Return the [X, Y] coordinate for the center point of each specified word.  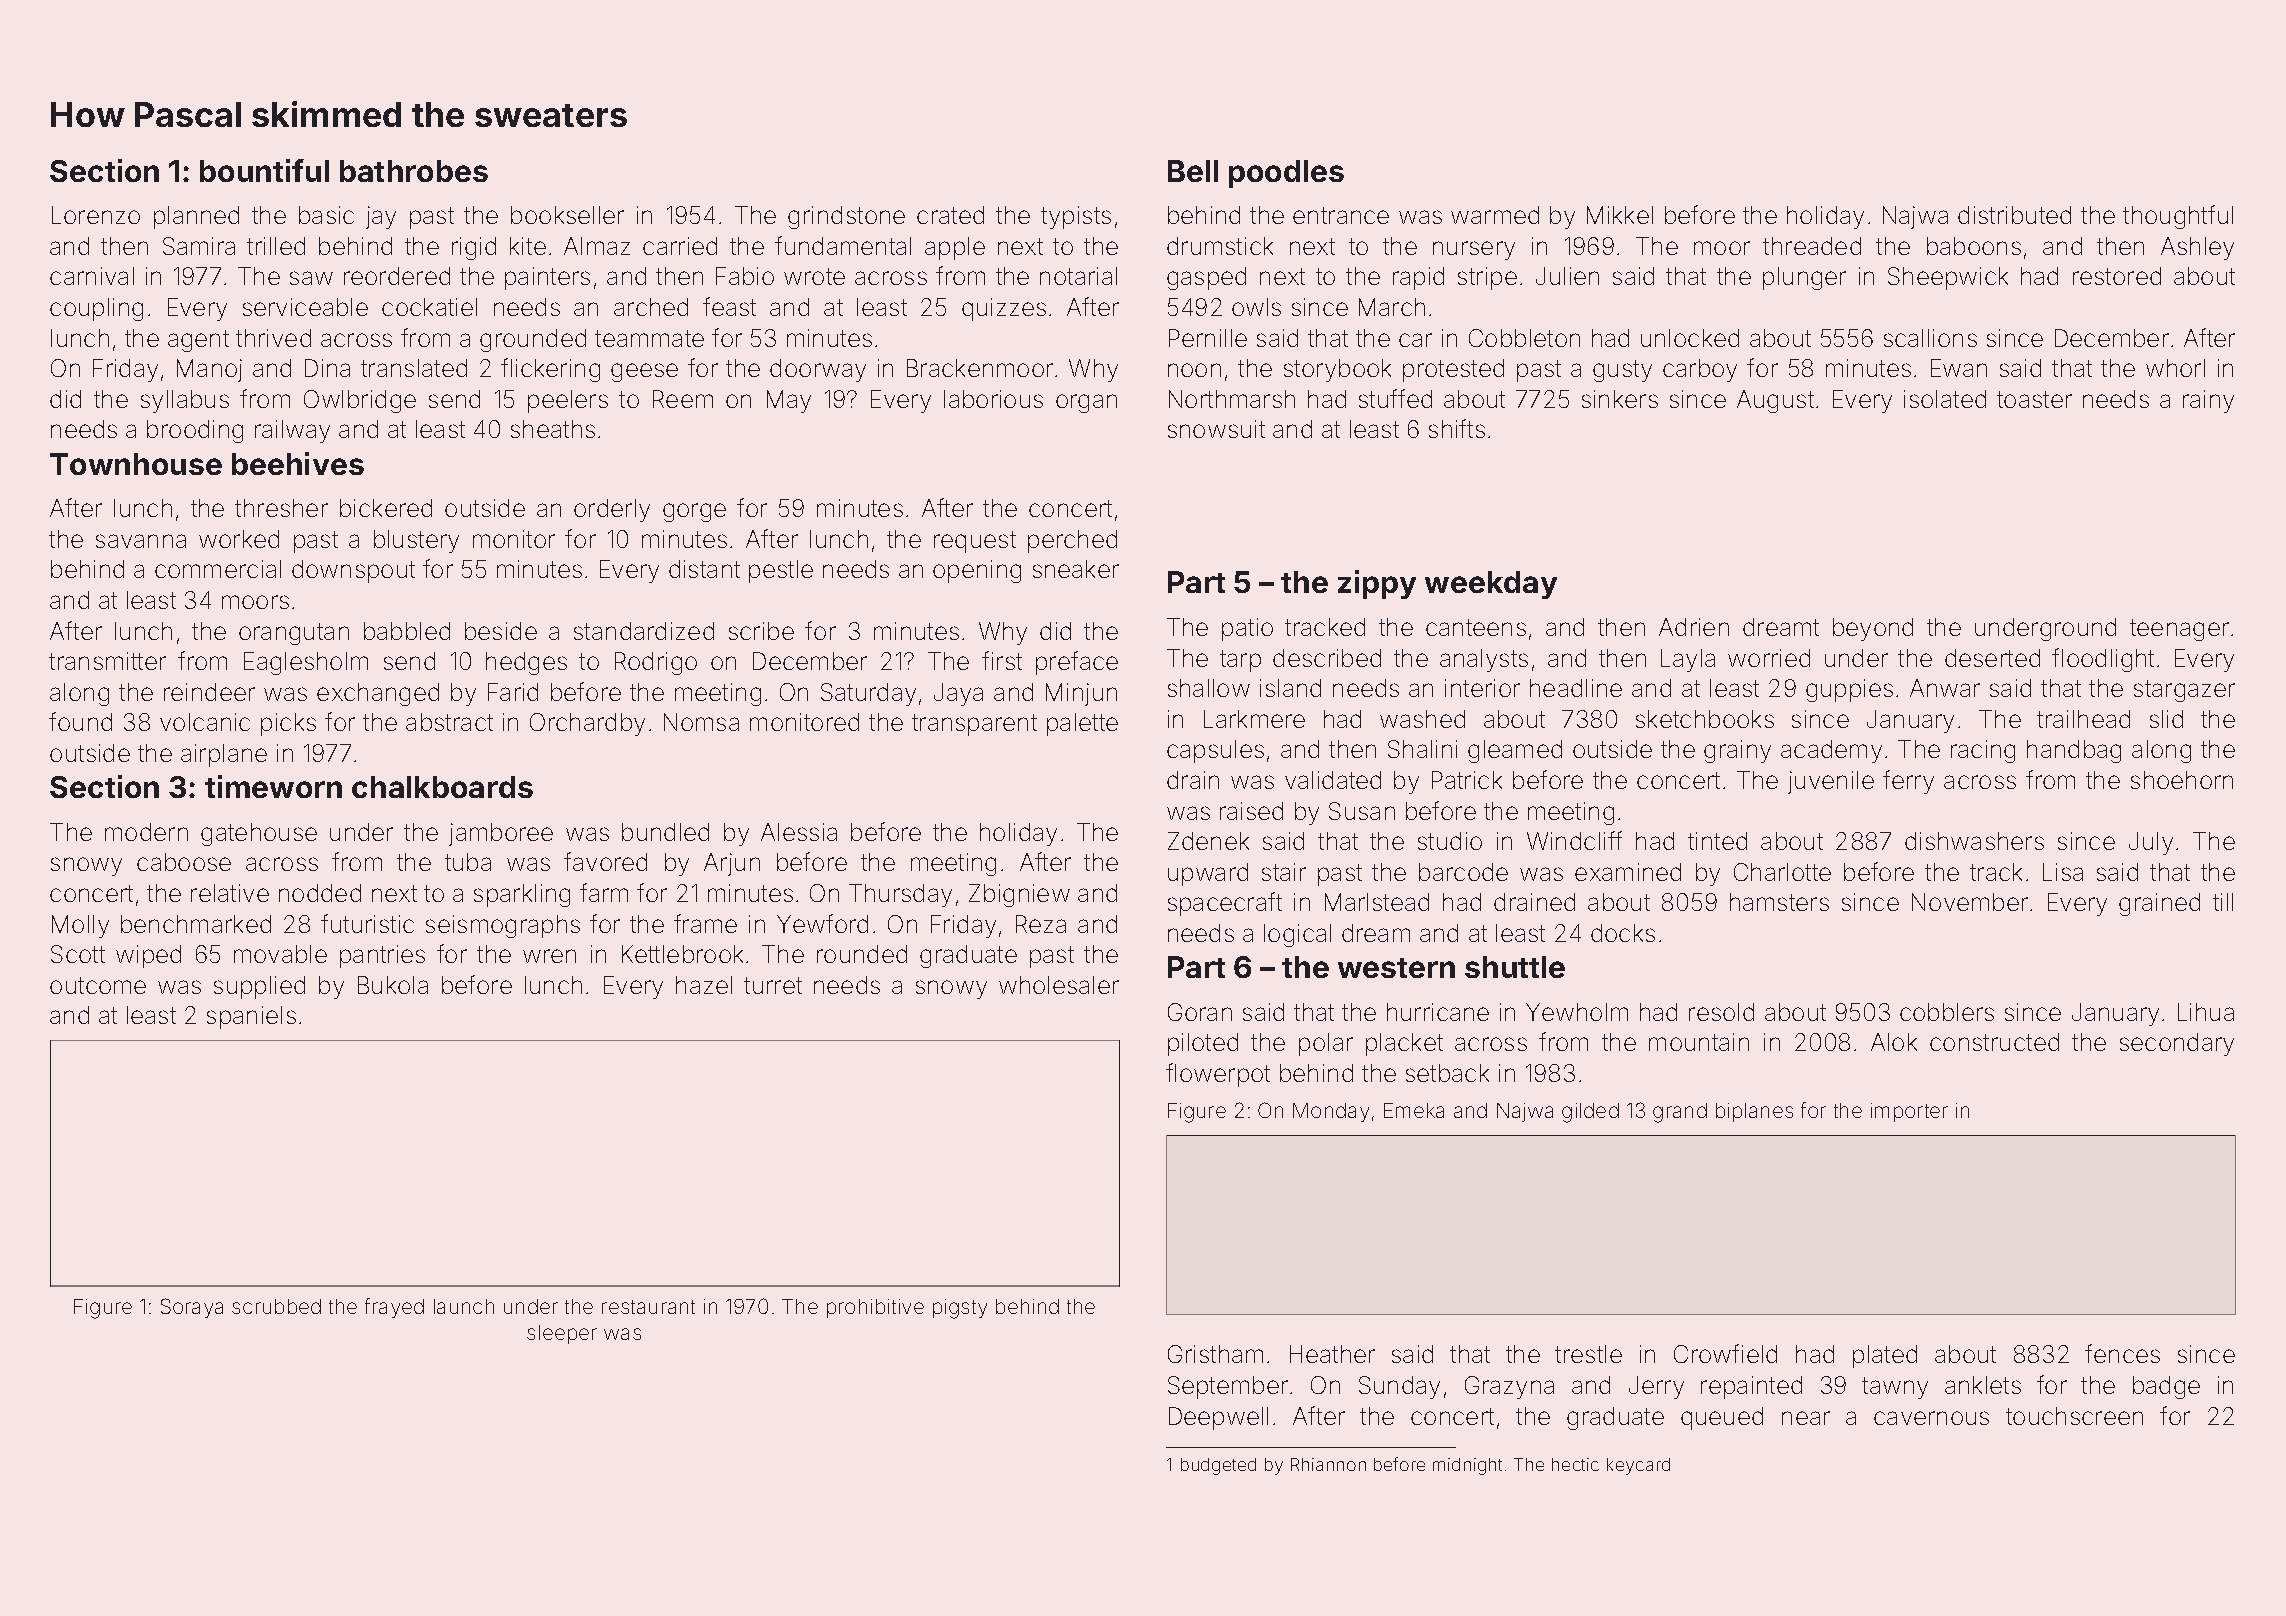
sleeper [562, 1334]
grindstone [846, 217]
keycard [1638, 1466]
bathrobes [414, 171]
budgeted [1218, 1466]
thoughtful [2178, 217]
